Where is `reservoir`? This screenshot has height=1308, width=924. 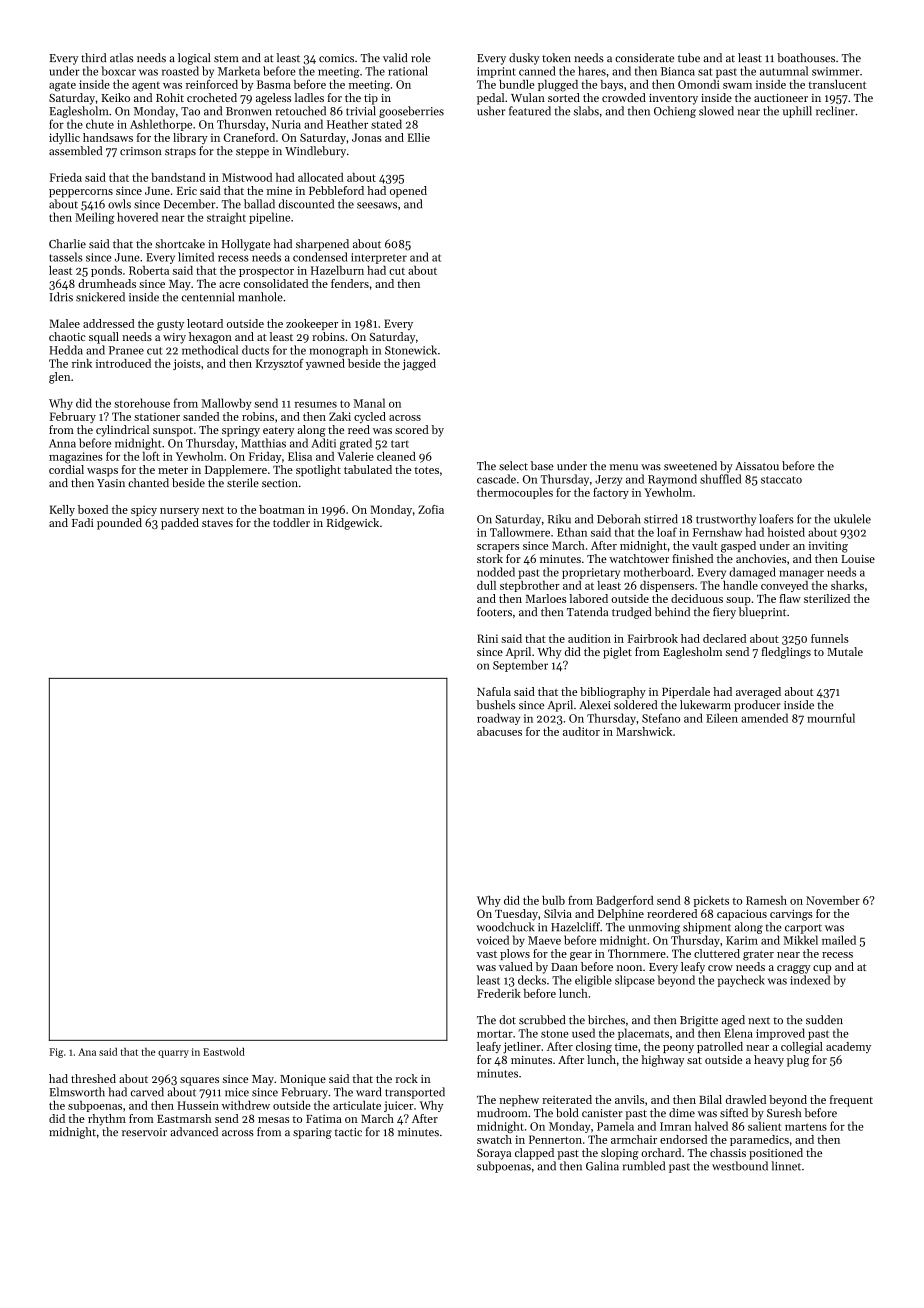
reservoir is located at coordinates (144, 1132).
